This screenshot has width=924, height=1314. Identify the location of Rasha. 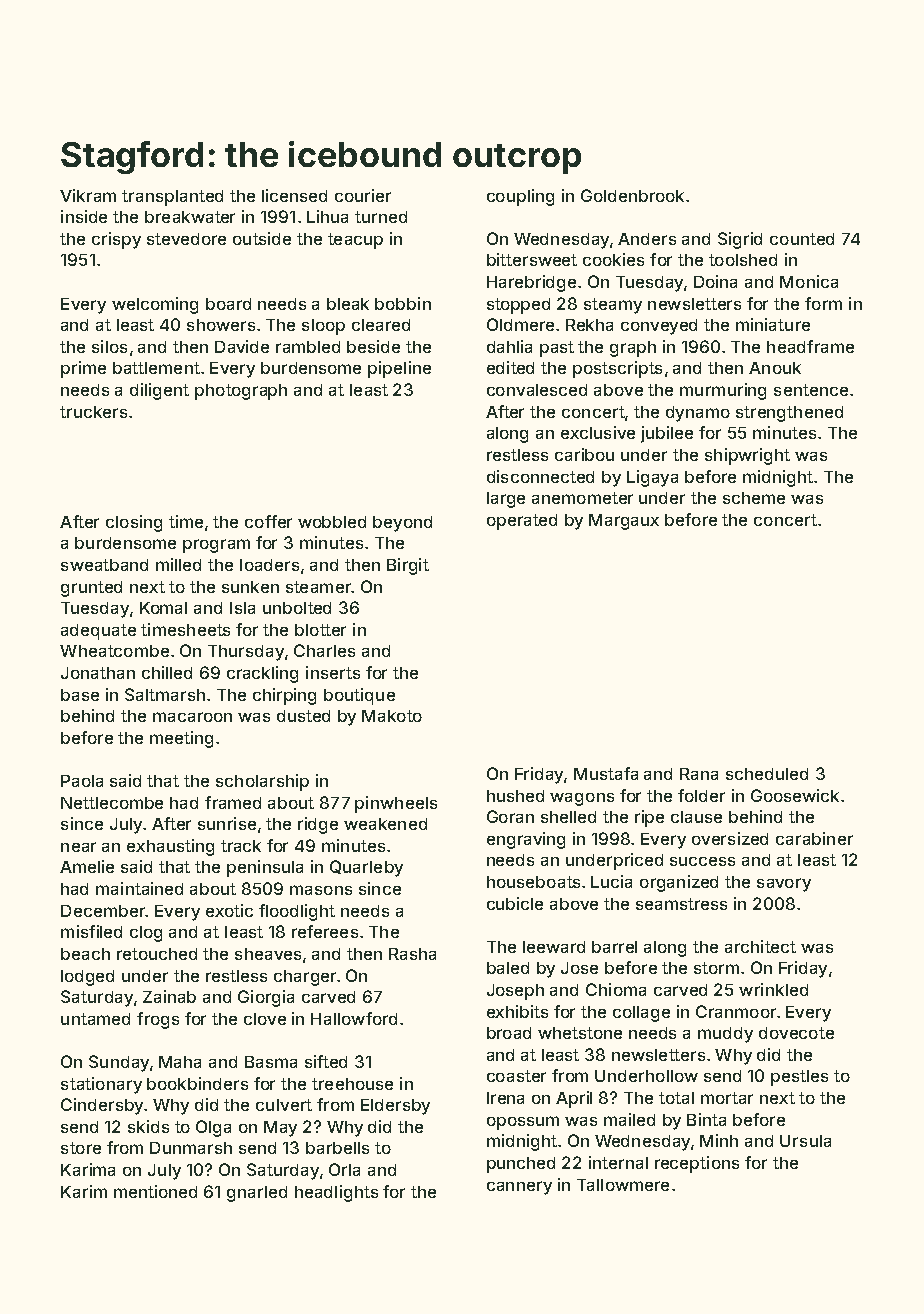
(412, 954).
